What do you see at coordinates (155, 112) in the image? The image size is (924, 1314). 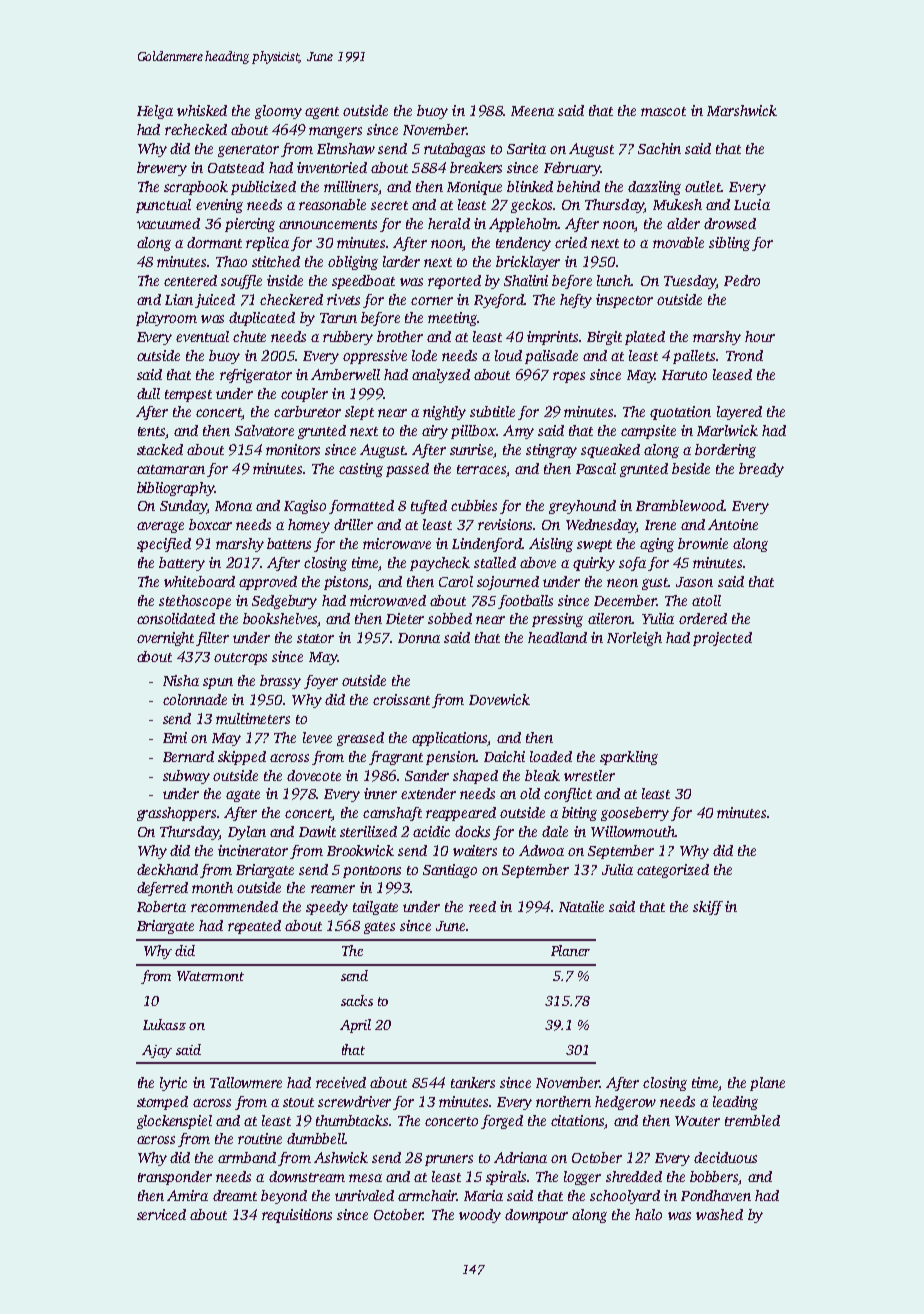 I see `Helga` at bounding box center [155, 112].
